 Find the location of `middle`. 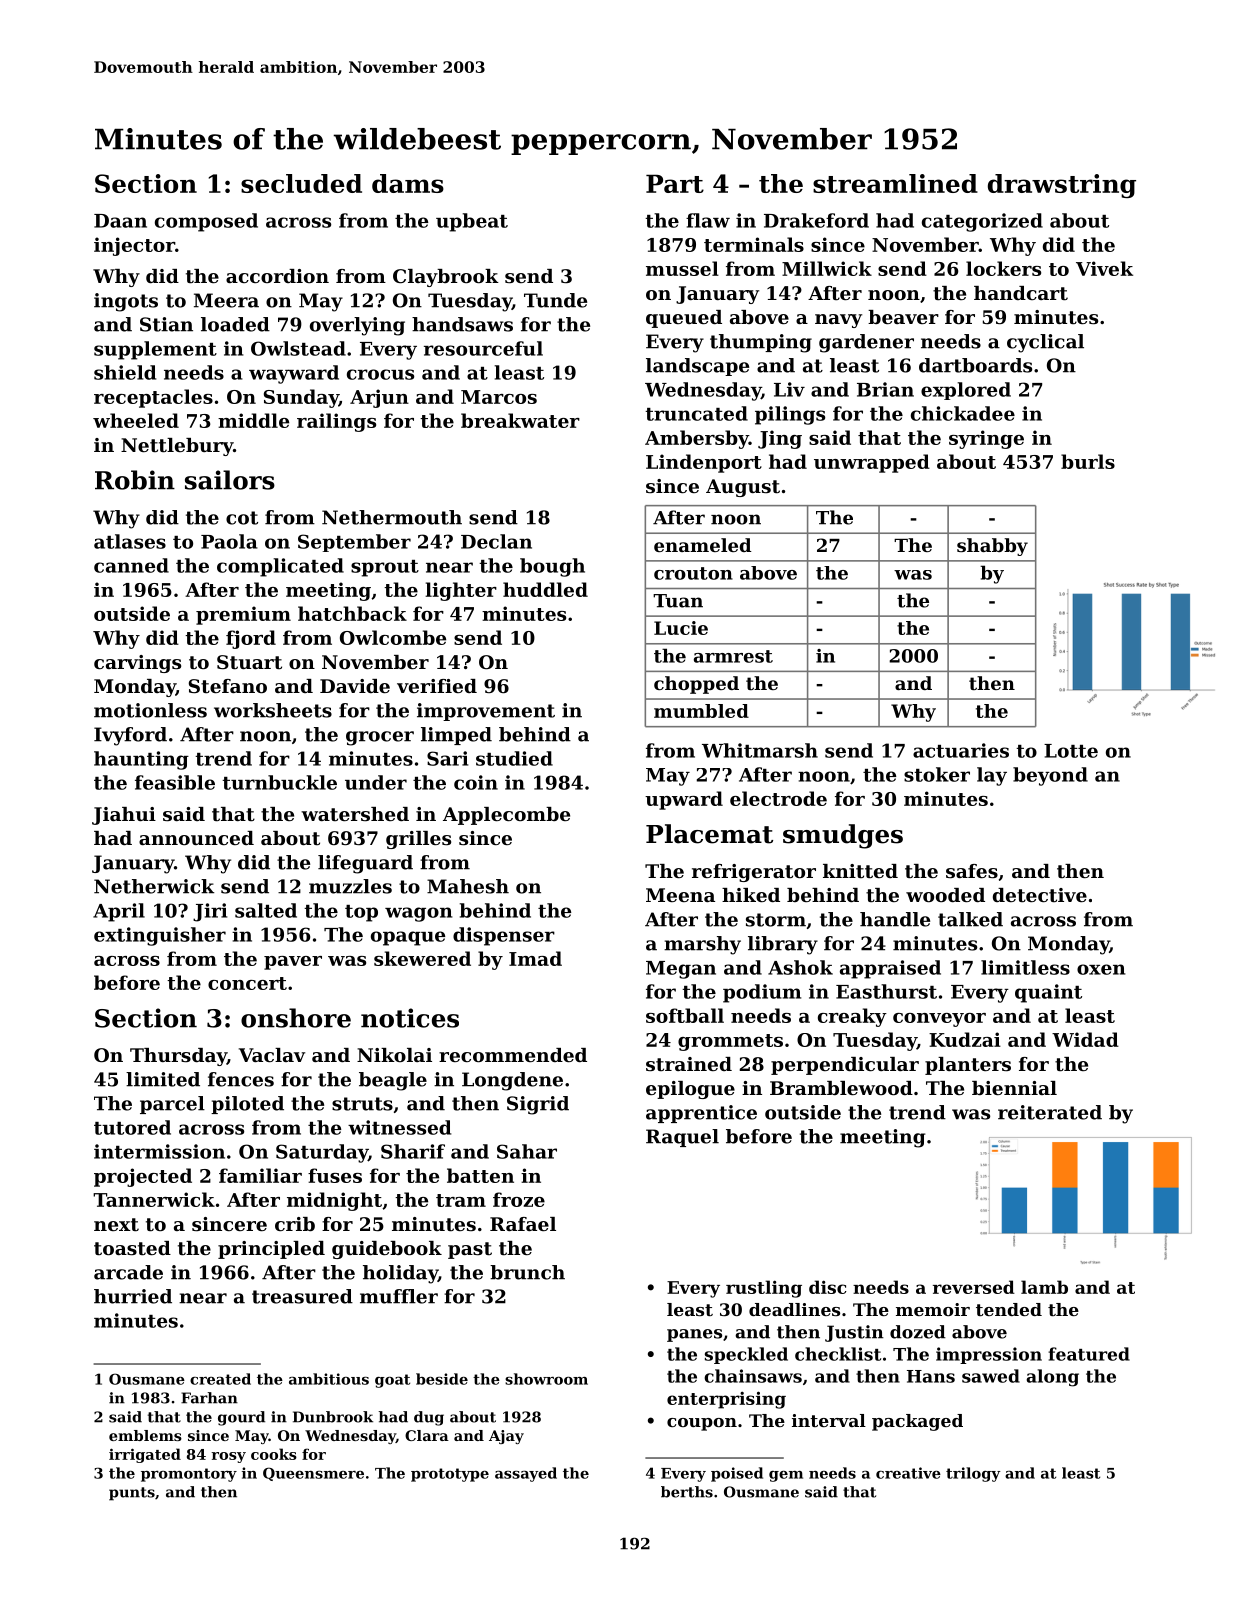

middle is located at coordinates (253, 420).
